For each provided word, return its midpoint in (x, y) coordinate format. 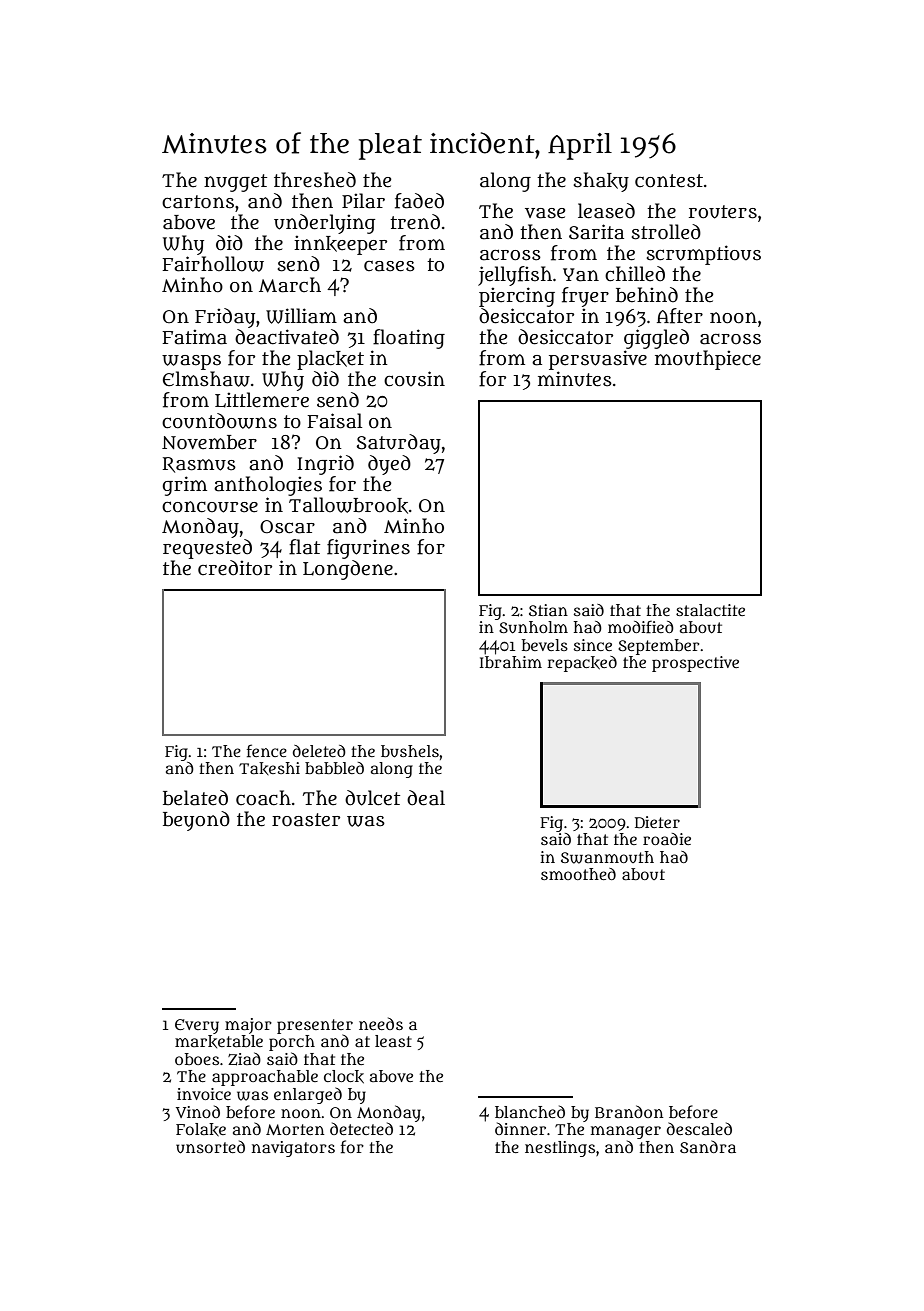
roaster (306, 820)
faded (419, 201)
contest (669, 181)
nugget (235, 183)
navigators (293, 1149)
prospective (695, 664)
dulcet (372, 798)
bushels (410, 751)
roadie (667, 839)
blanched (530, 1111)
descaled (699, 1128)
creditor (235, 568)
